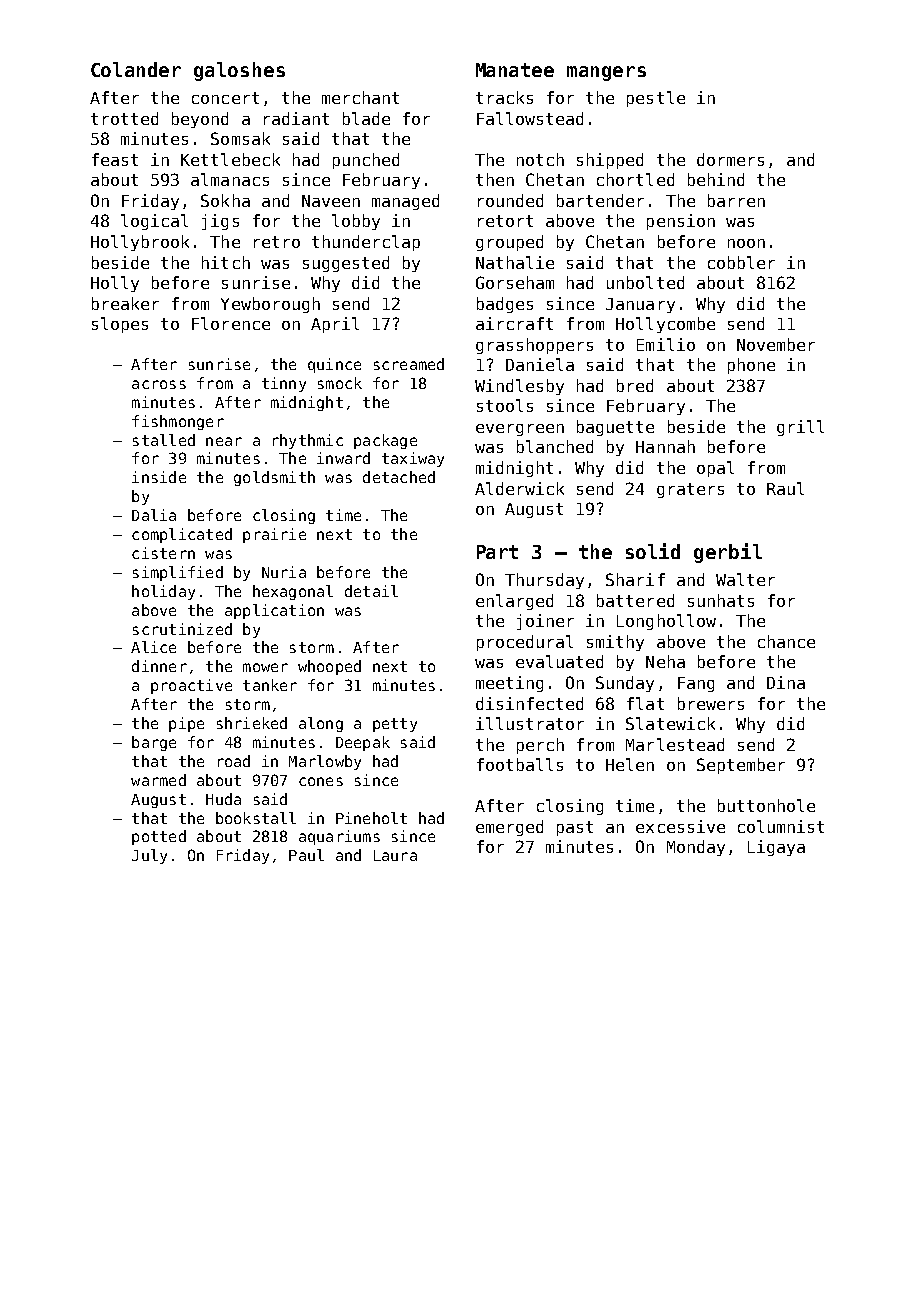 Image resolution: width=924 pixels, height=1308 pixels. I want to click on Laura, so click(395, 855).
